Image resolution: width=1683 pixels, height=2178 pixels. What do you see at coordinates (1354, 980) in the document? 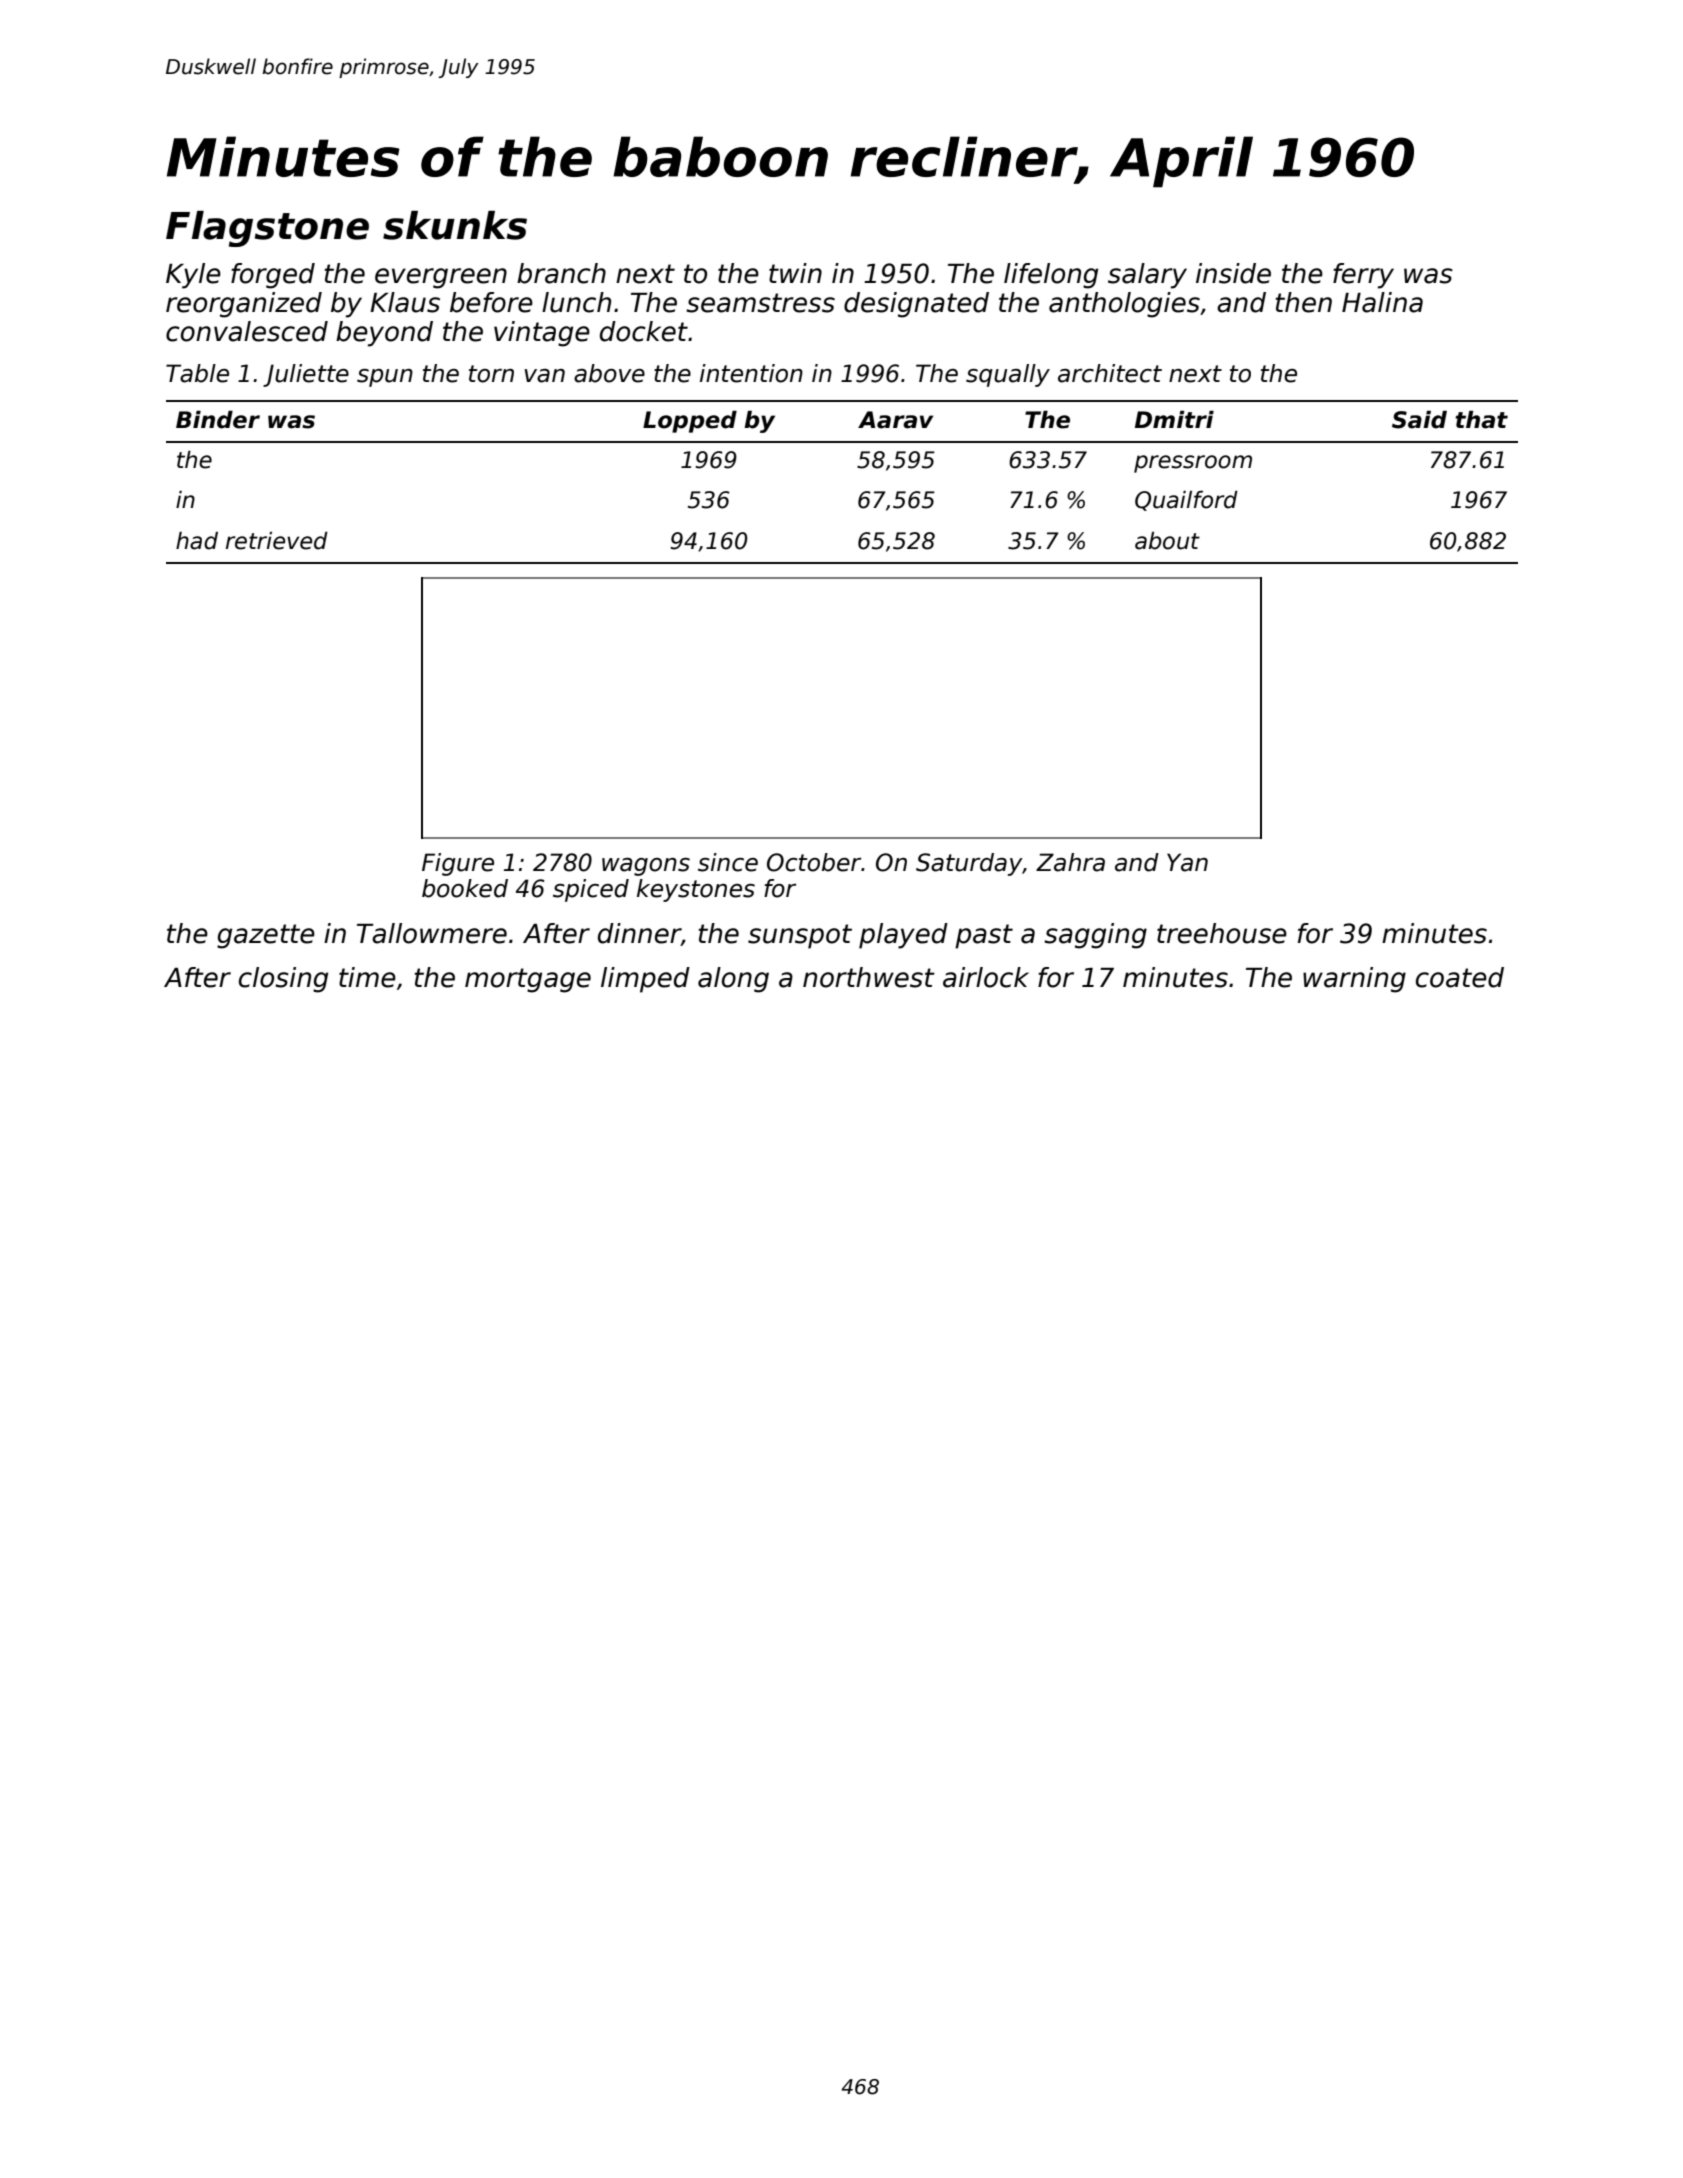
I see `warning` at bounding box center [1354, 980].
